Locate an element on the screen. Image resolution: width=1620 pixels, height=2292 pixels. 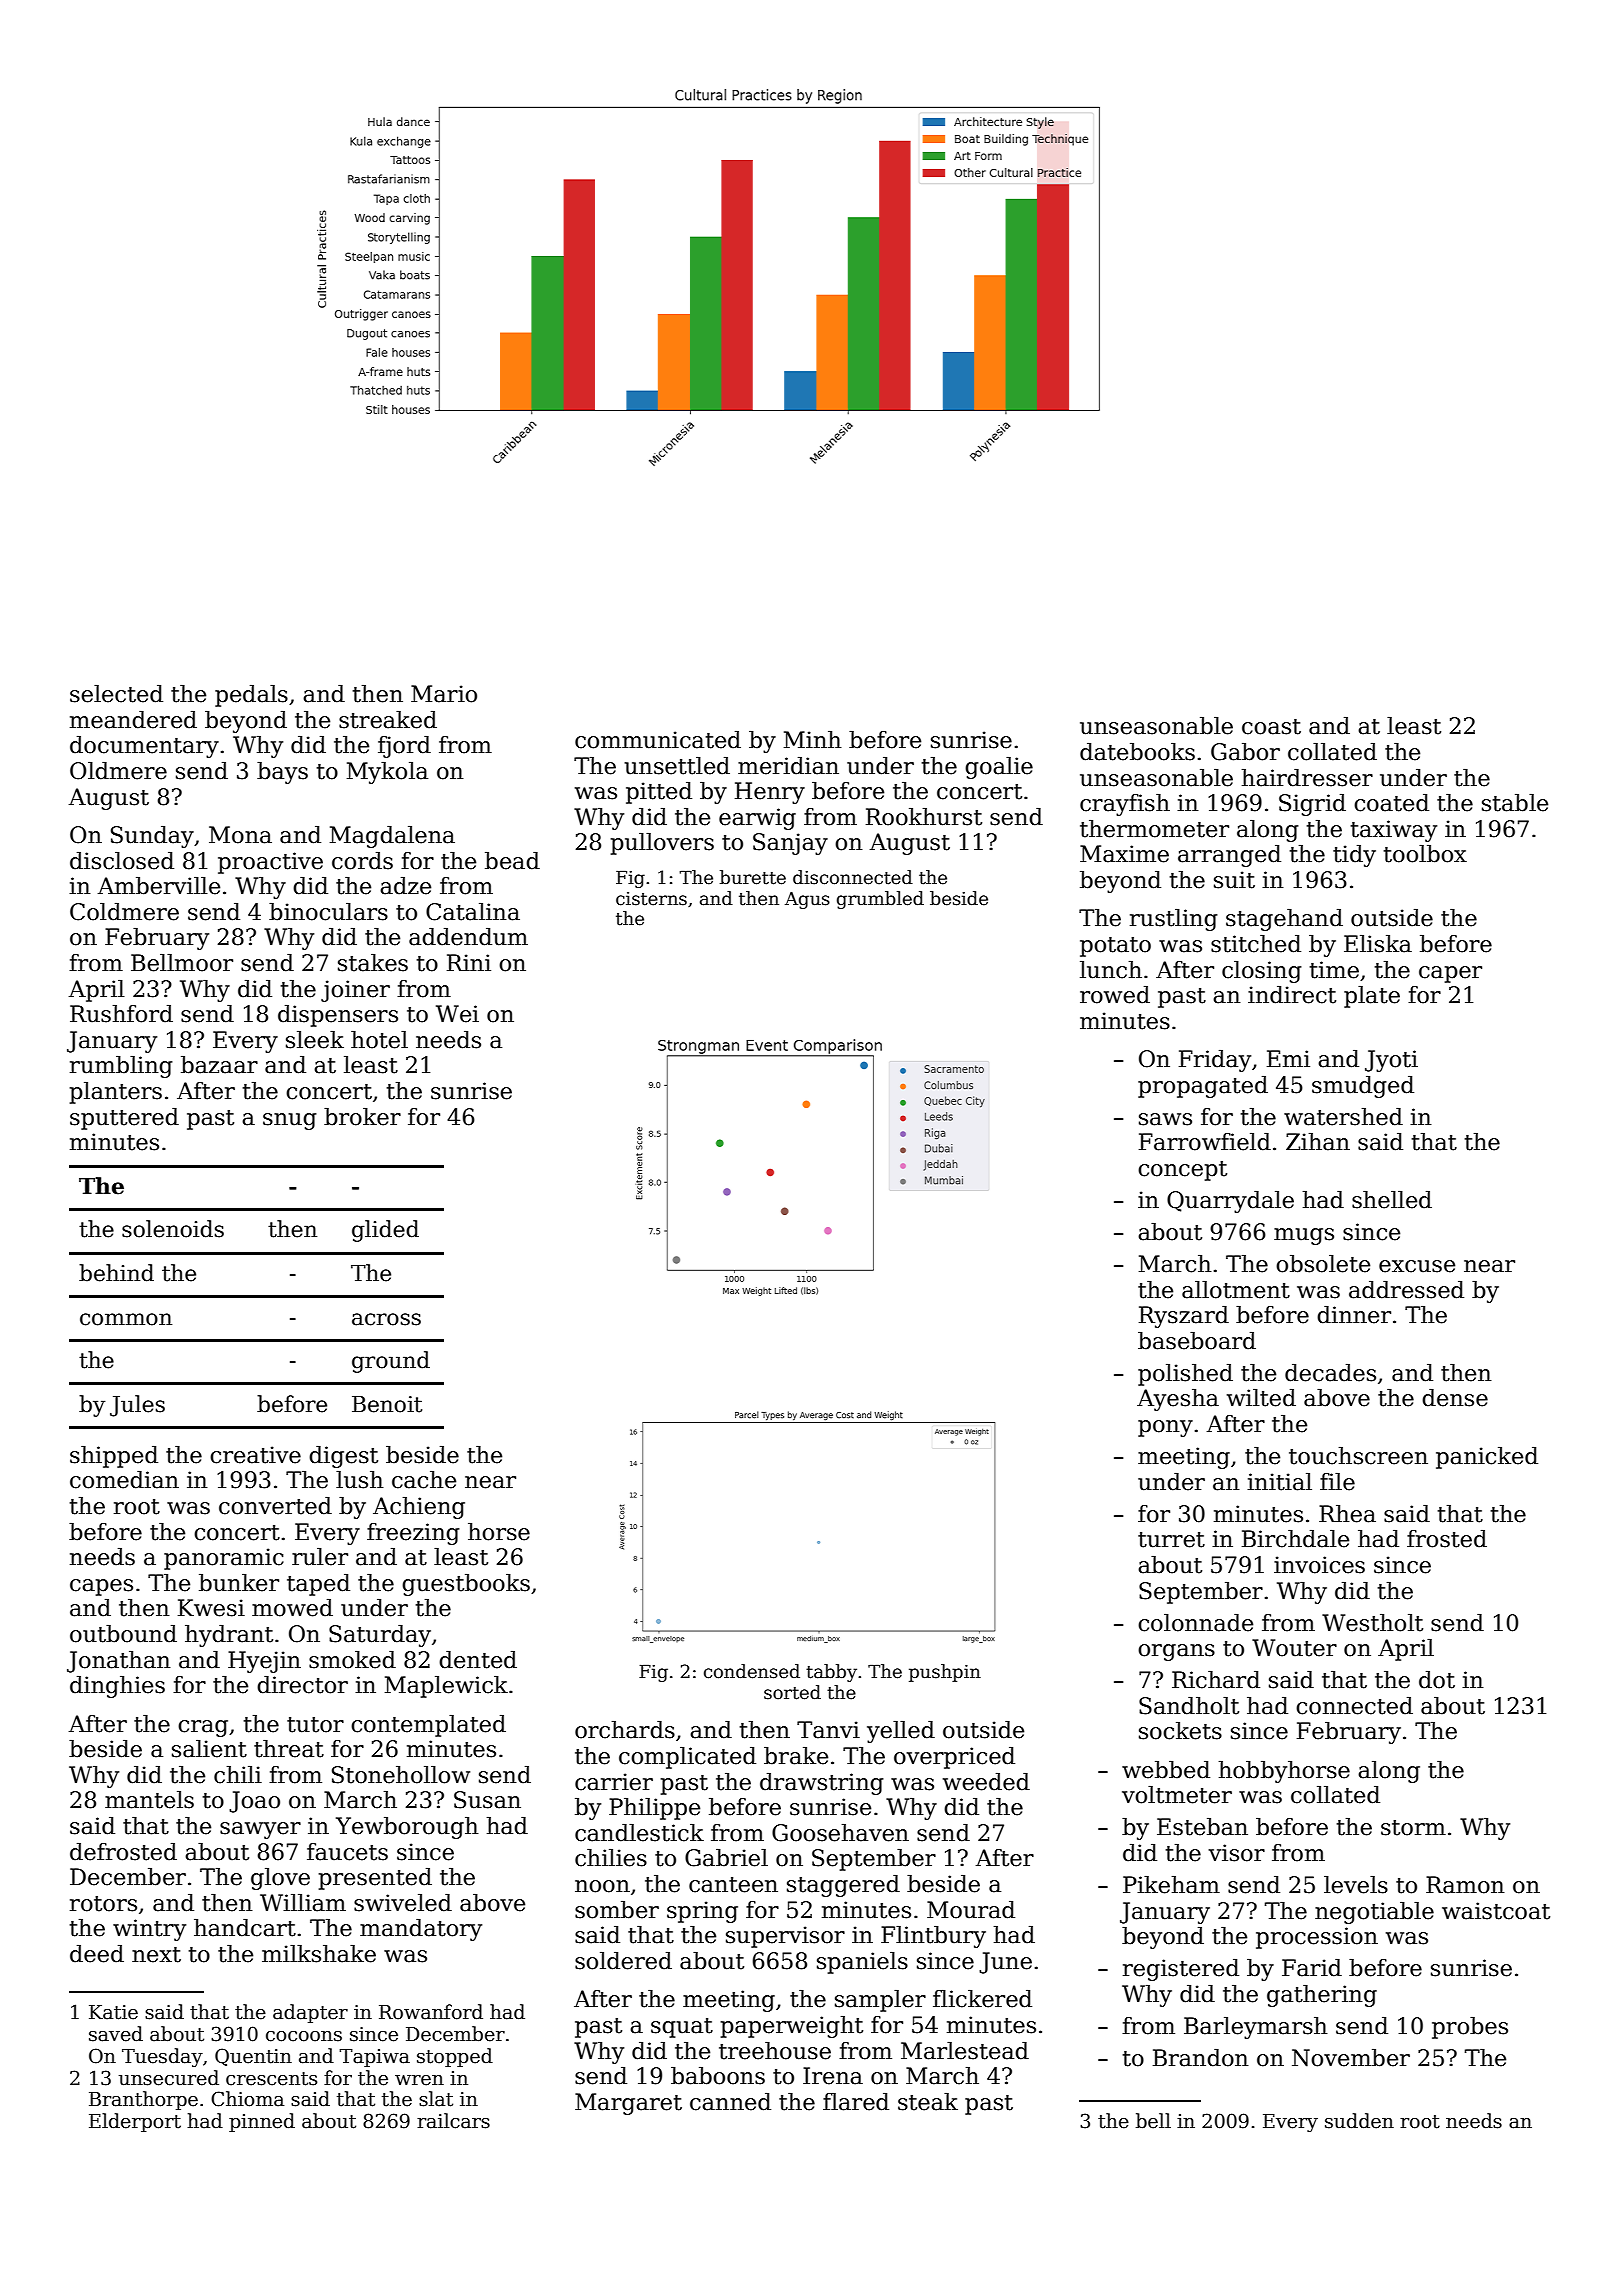
suit is located at coordinates (1234, 880).
